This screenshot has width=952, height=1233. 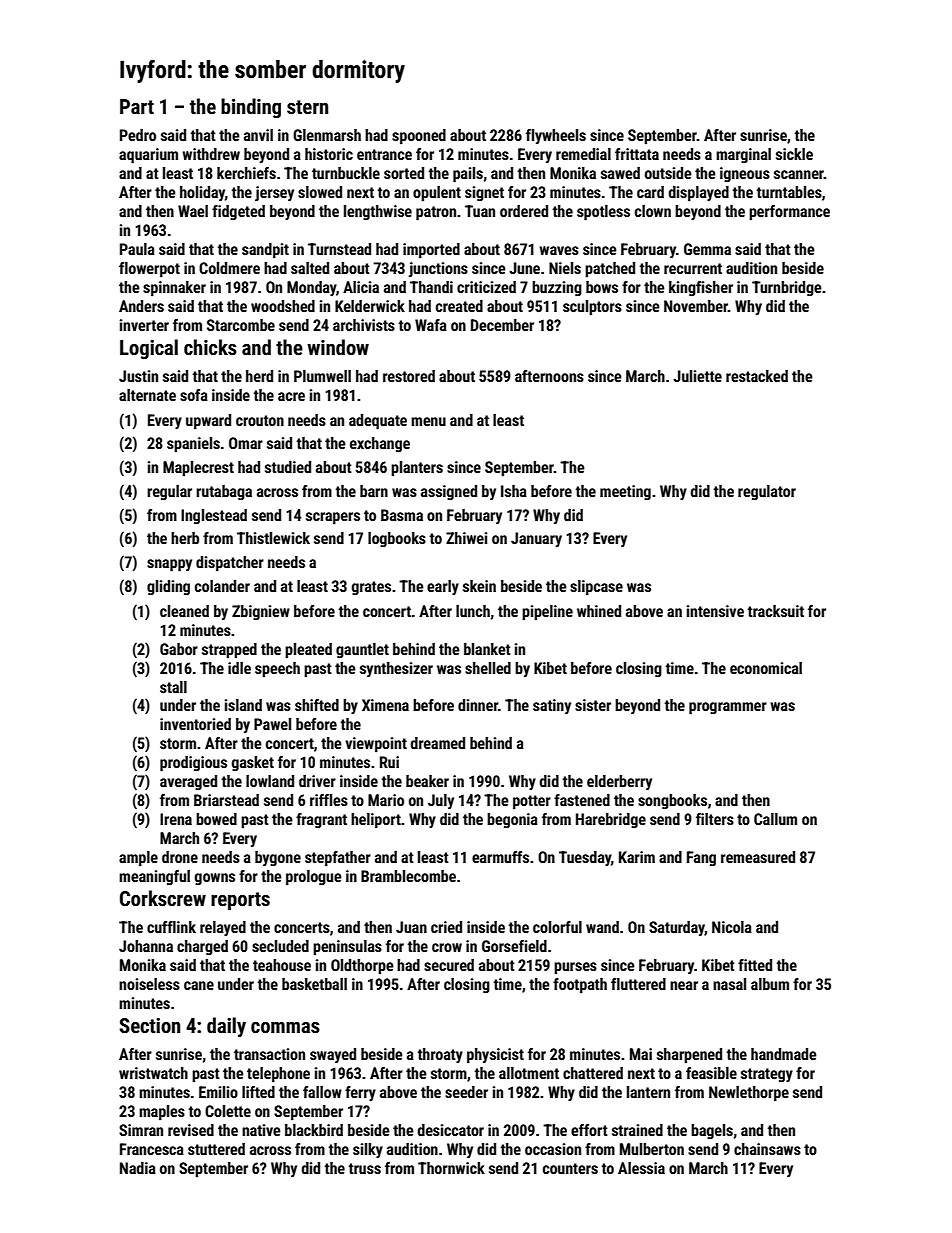 I want to click on grates, so click(x=371, y=588).
